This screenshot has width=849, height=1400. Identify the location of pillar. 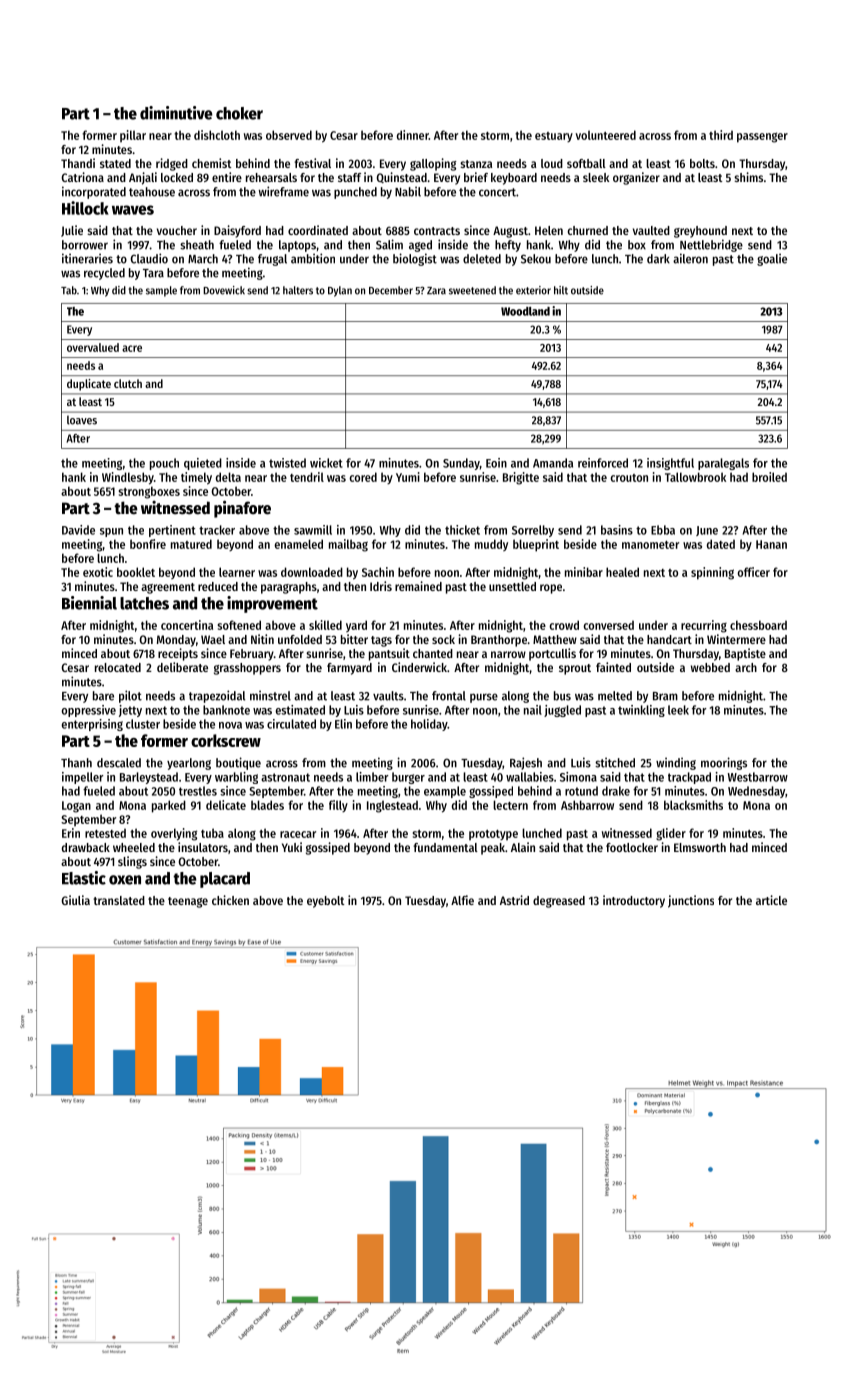
(133, 136).
